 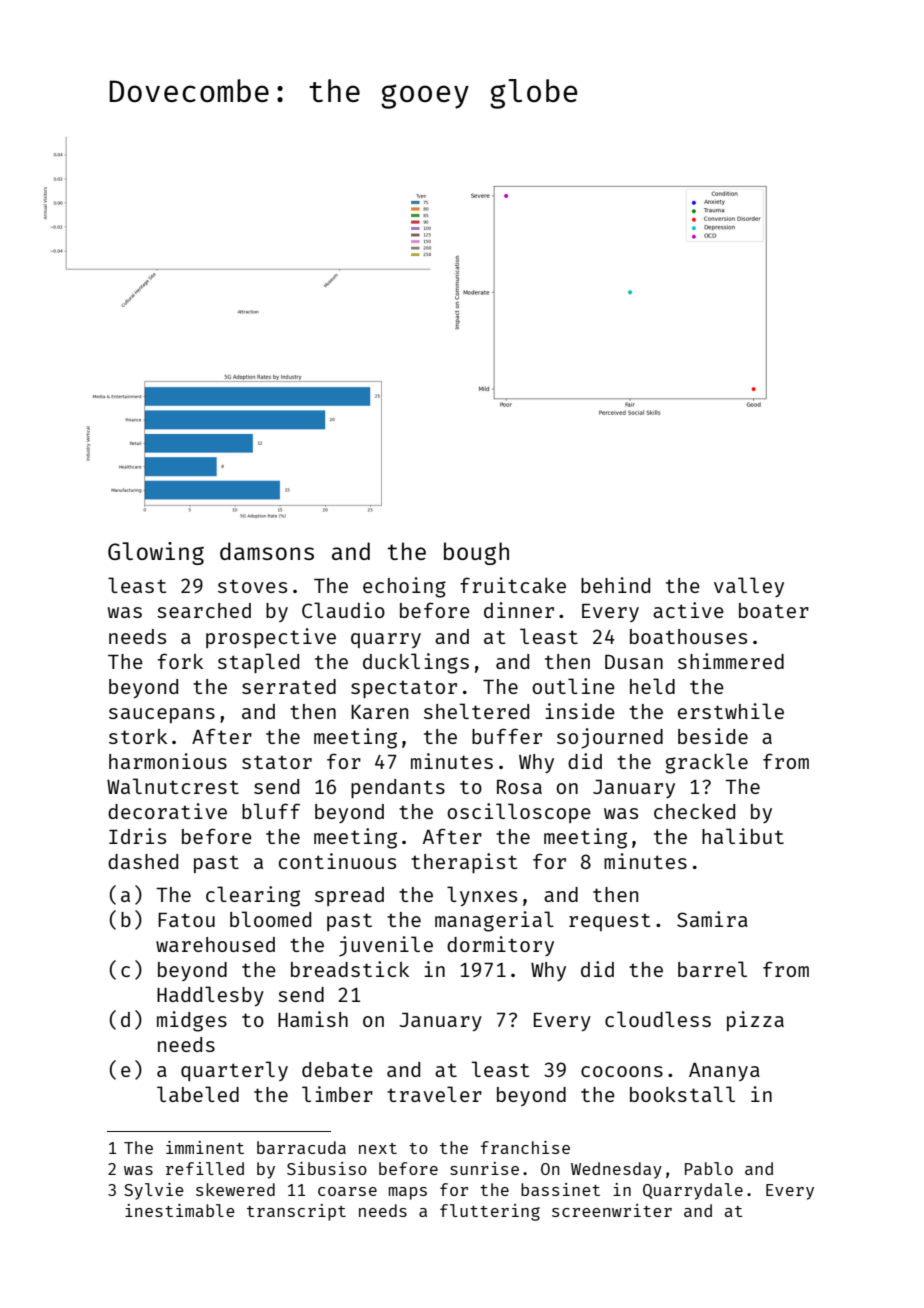 What do you see at coordinates (713, 736) in the document?
I see `beside` at bounding box center [713, 736].
